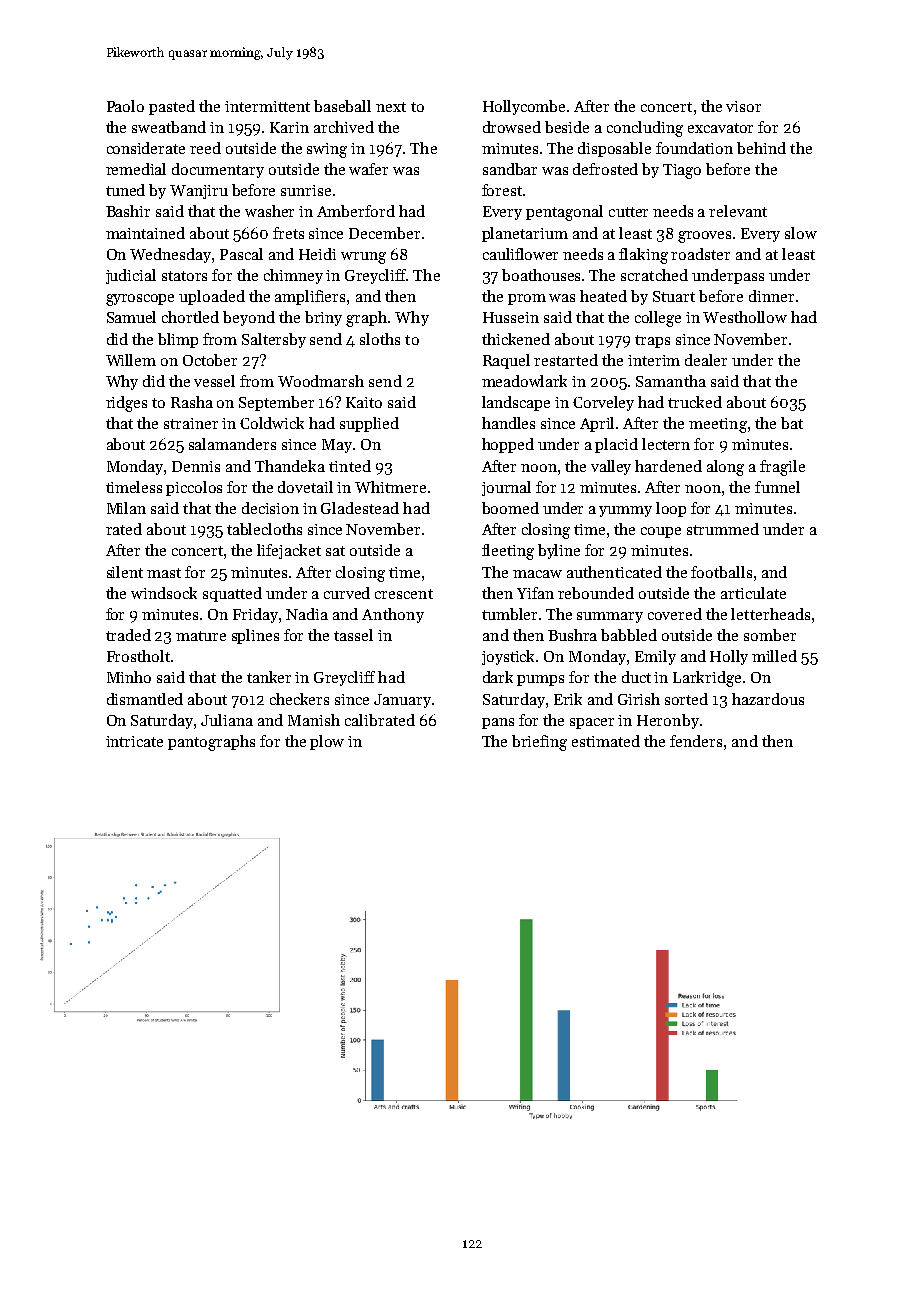 The width and height of the image is (924, 1308). Describe the element at coordinates (682, 171) in the image. I see `Tiago` at that location.
